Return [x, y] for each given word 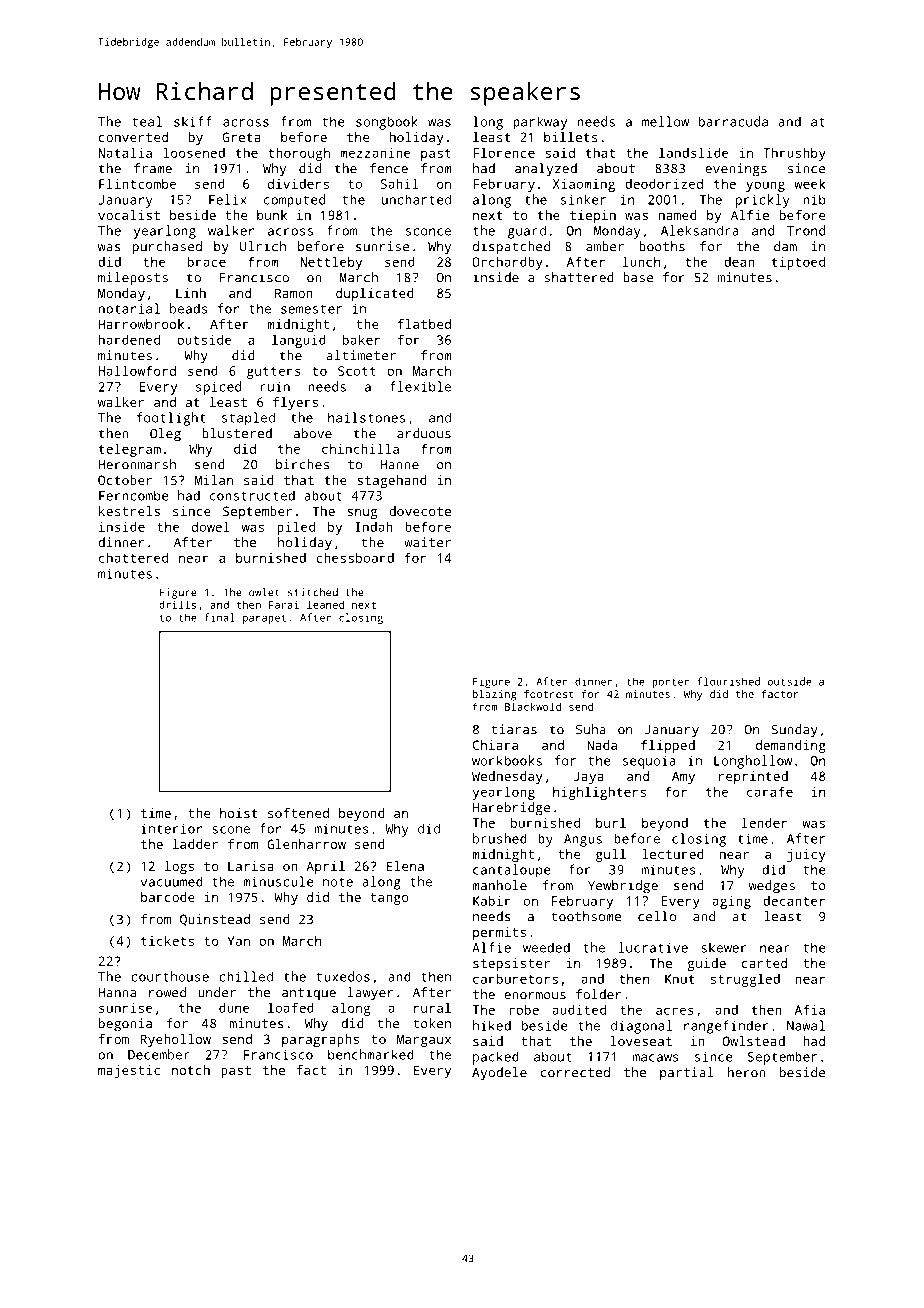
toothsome [586, 916]
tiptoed [798, 263]
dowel [211, 526]
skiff [193, 121]
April [325, 867]
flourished [728, 681]
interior [171, 828]
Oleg [165, 435]
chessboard [355, 557]
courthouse [170, 976]
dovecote [420, 511]
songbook [387, 123]
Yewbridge [623, 887]
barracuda [733, 121]
